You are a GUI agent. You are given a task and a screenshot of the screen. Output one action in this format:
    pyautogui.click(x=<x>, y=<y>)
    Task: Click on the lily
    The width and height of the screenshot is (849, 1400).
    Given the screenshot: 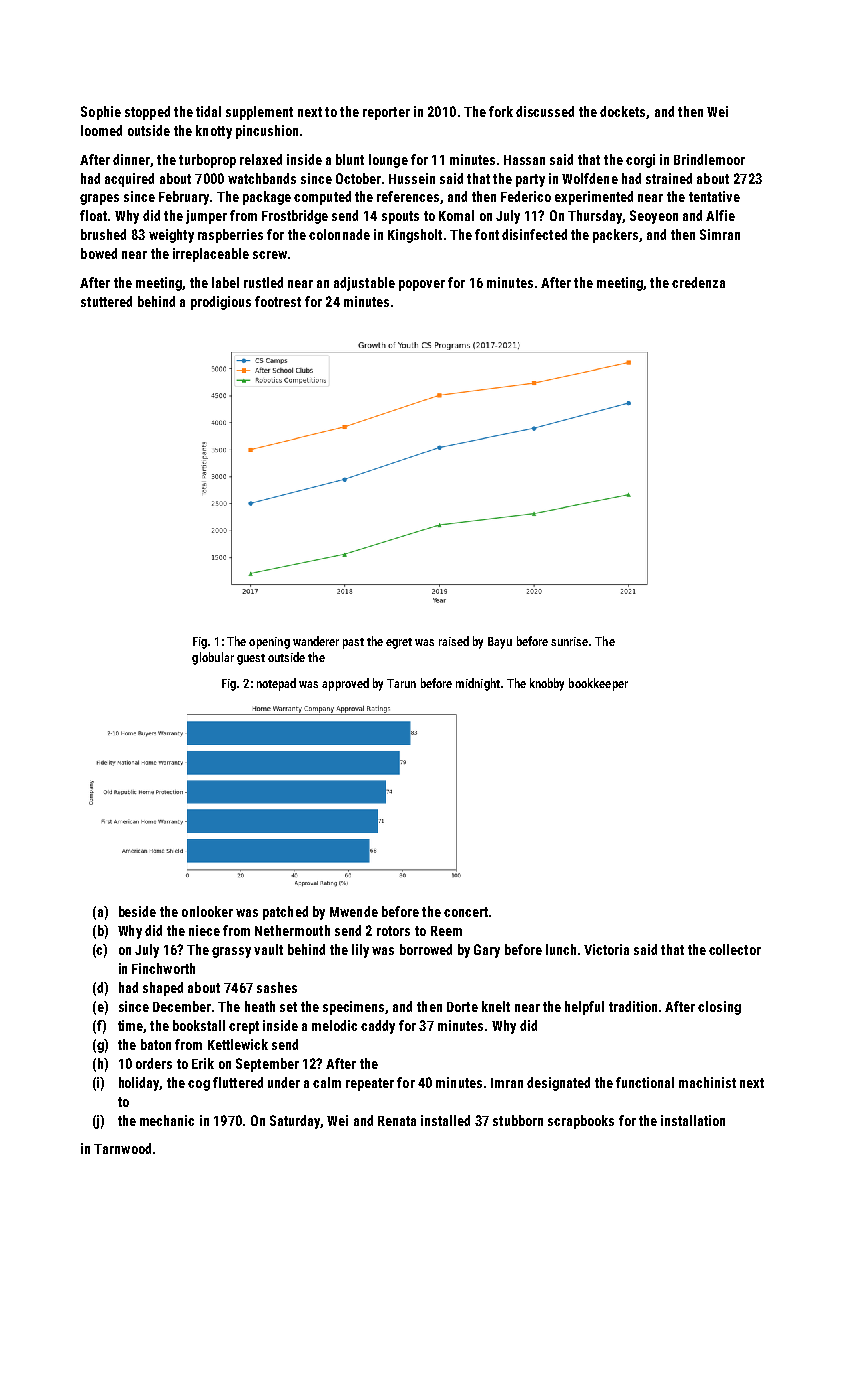 What is the action you would take?
    pyautogui.click(x=360, y=951)
